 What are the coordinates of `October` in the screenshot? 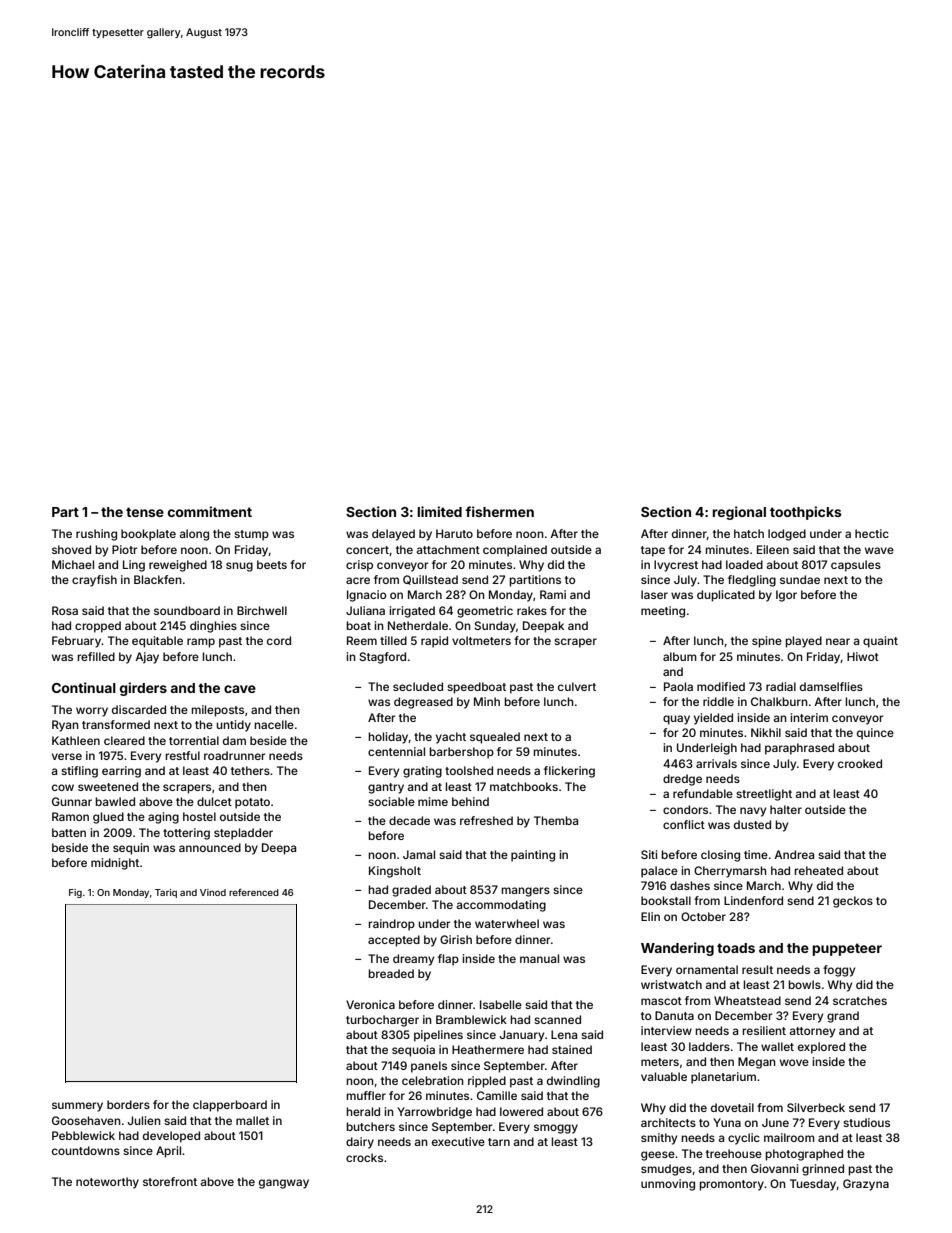 It's located at (703, 916).
